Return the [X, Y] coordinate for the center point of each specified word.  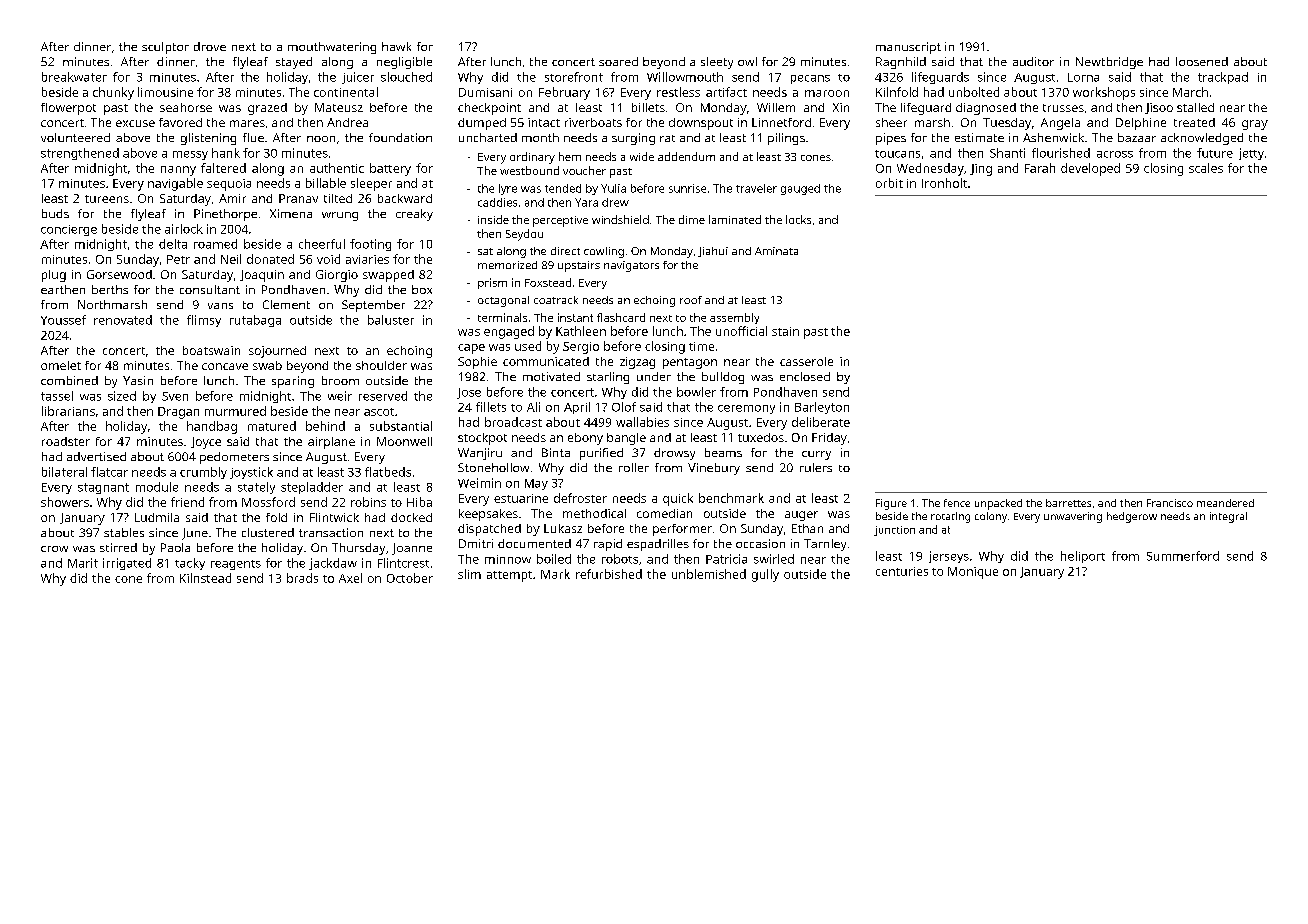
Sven [175, 396]
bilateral [64, 472]
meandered [1225, 503]
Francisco [1170, 503]
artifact [726, 92]
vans [220, 306]
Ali [533, 407]
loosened [1202, 61]
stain [785, 331]
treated [1194, 122]
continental [346, 92]
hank [226, 153]
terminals [502, 317]
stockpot [482, 439]
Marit [83, 563]
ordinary [532, 158]
